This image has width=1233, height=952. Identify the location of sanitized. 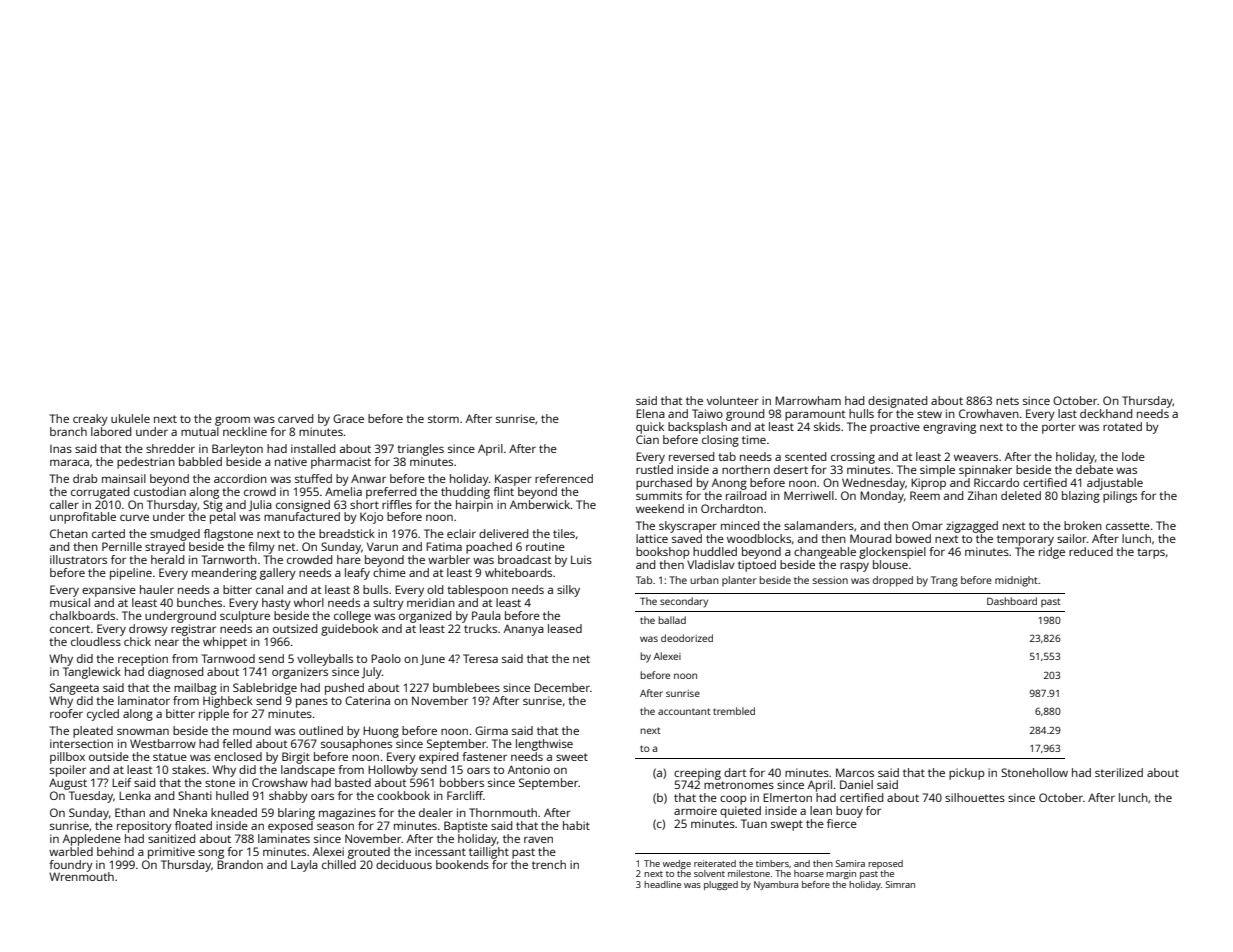
(171, 838).
